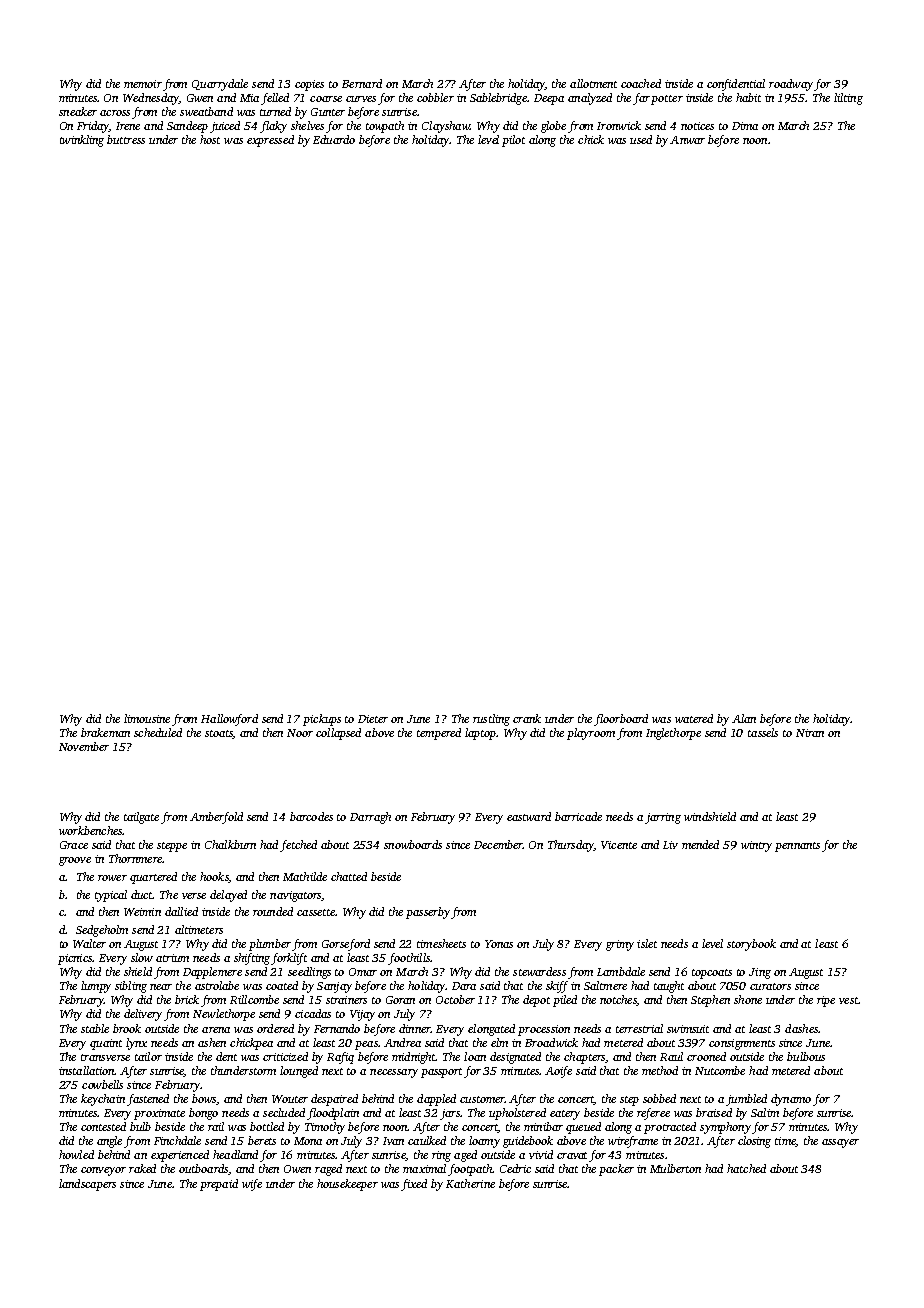 The height and width of the document is (1308, 924). What do you see at coordinates (362, 83) in the document?
I see `Bernard` at bounding box center [362, 83].
